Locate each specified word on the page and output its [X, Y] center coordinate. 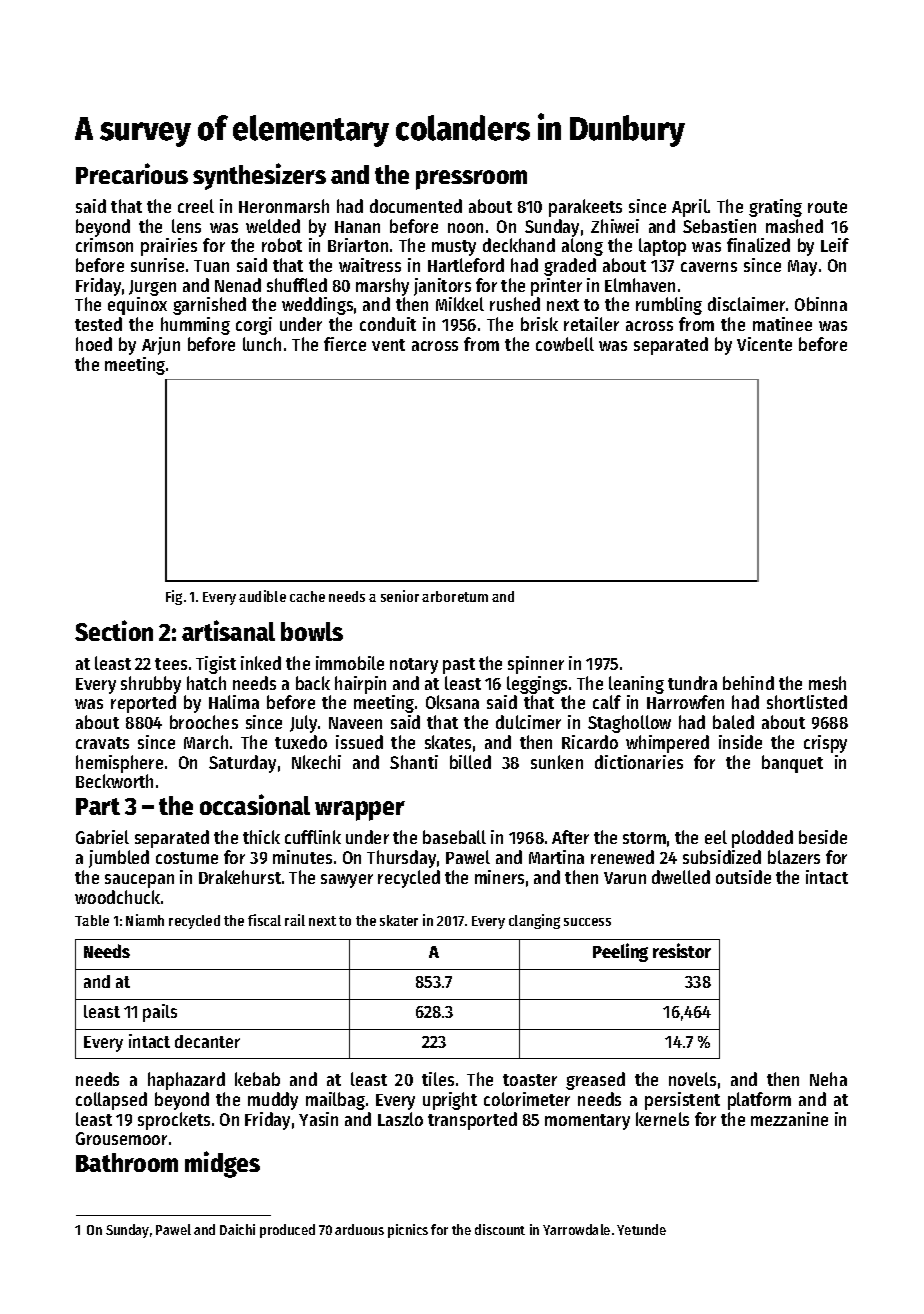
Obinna [821, 304]
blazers [794, 857]
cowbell [565, 344]
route [827, 207]
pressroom [471, 180]
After [570, 837]
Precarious [132, 173]
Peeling [620, 952]
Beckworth [114, 781]
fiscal [264, 920]
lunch [262, 344]
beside [823, 837]
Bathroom [127, 1162]
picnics [408, 1231]
